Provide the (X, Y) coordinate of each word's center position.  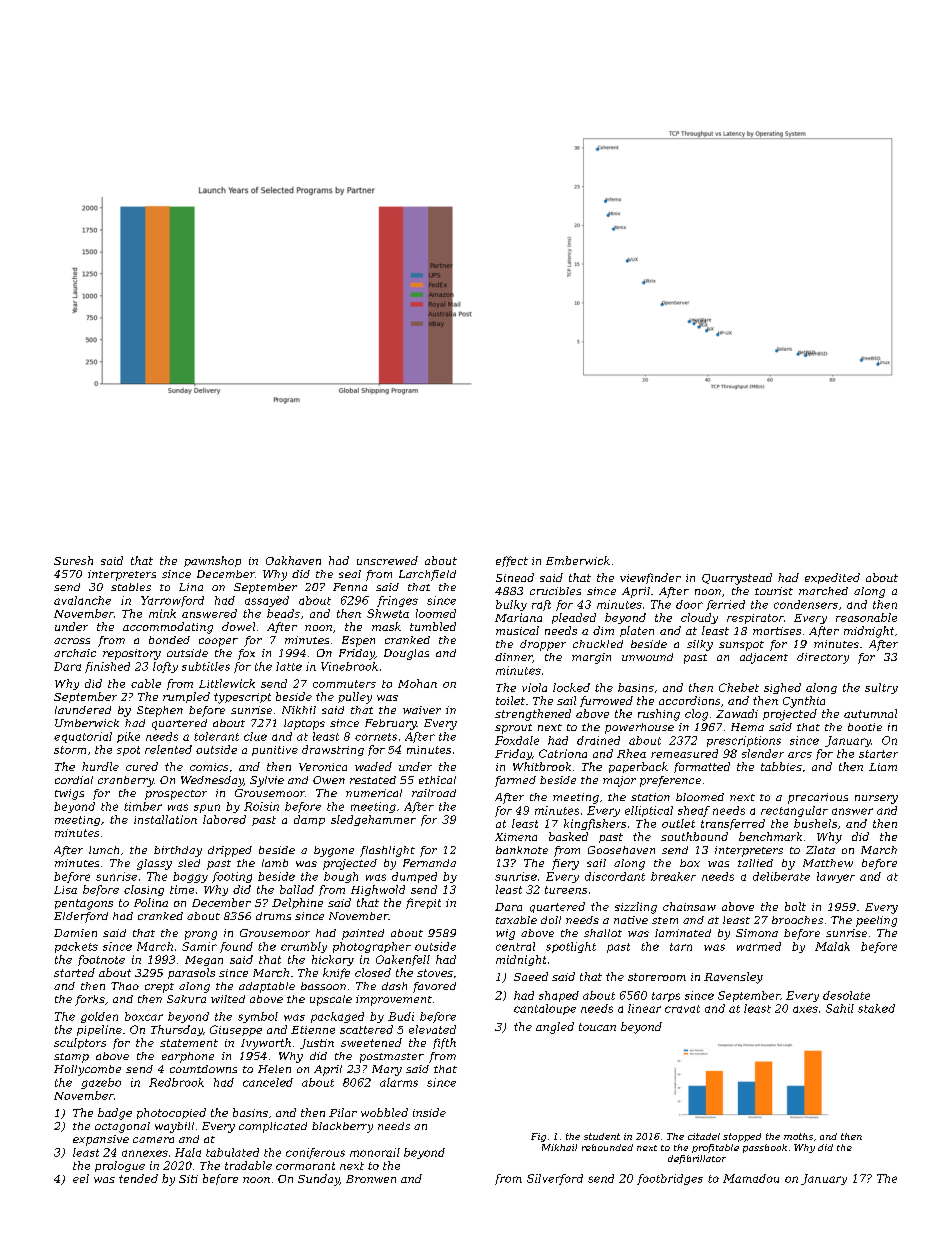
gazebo (101, 1083)
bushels (815, 823)
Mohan (417, 683)
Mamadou (751, 1178)
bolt (795, 906)
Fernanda (429, 863)
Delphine (297, 903)
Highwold (378, 890)
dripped (230, 851)
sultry (881, 688)
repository (132, 654)
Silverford (555, 1179)
